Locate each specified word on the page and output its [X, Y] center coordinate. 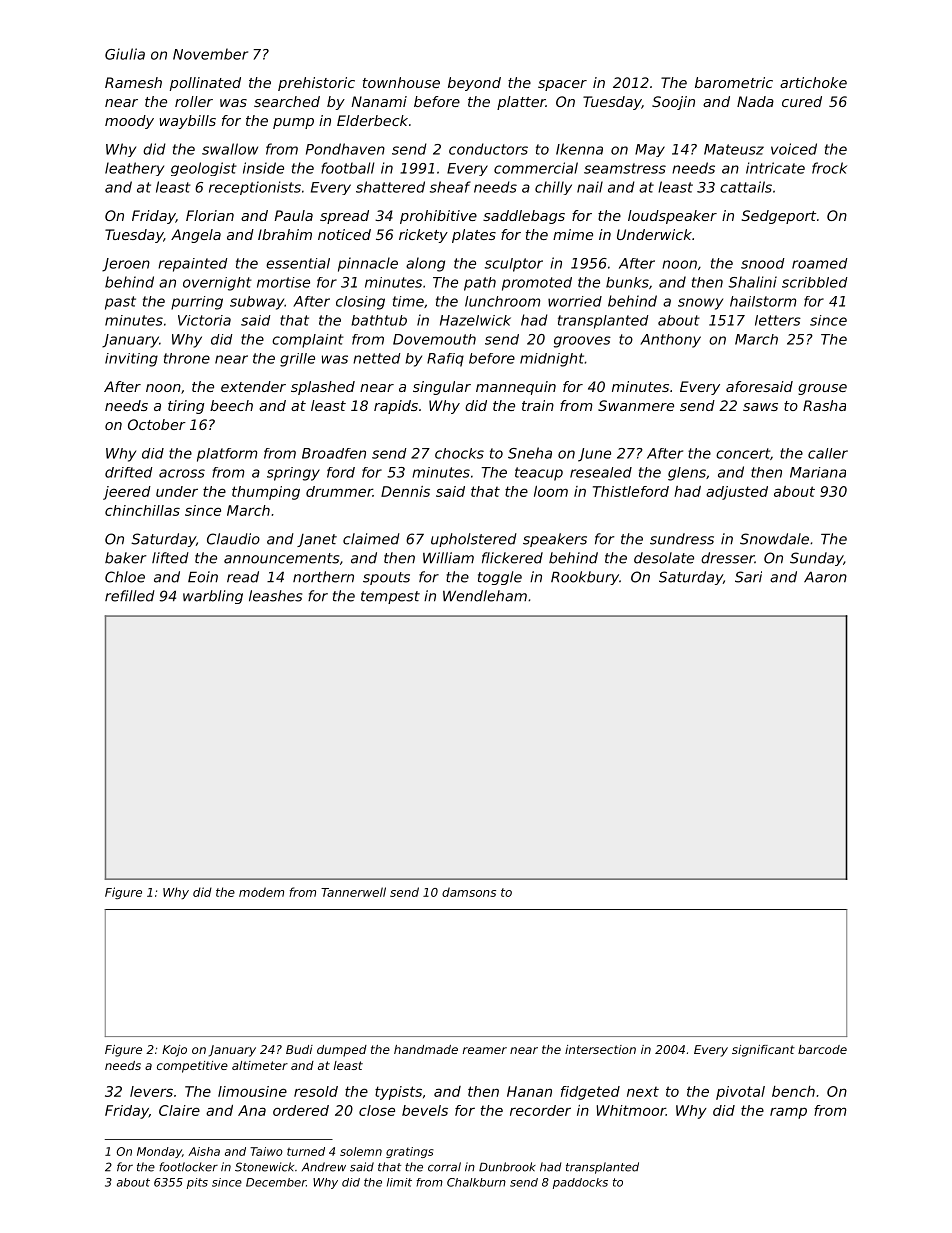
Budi [299, 1049]
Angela [196, 236]
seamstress [625, 168]
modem [261, 892]
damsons [469, 892]
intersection [600, 1049]
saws [760, 407]
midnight [552, 360]
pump [293, 123]
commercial [536, 168]
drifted [129, 472]
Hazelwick [475, 320]
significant [763, 1051]
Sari [748, 577]
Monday [159, 1152]
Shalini [752, 282]
